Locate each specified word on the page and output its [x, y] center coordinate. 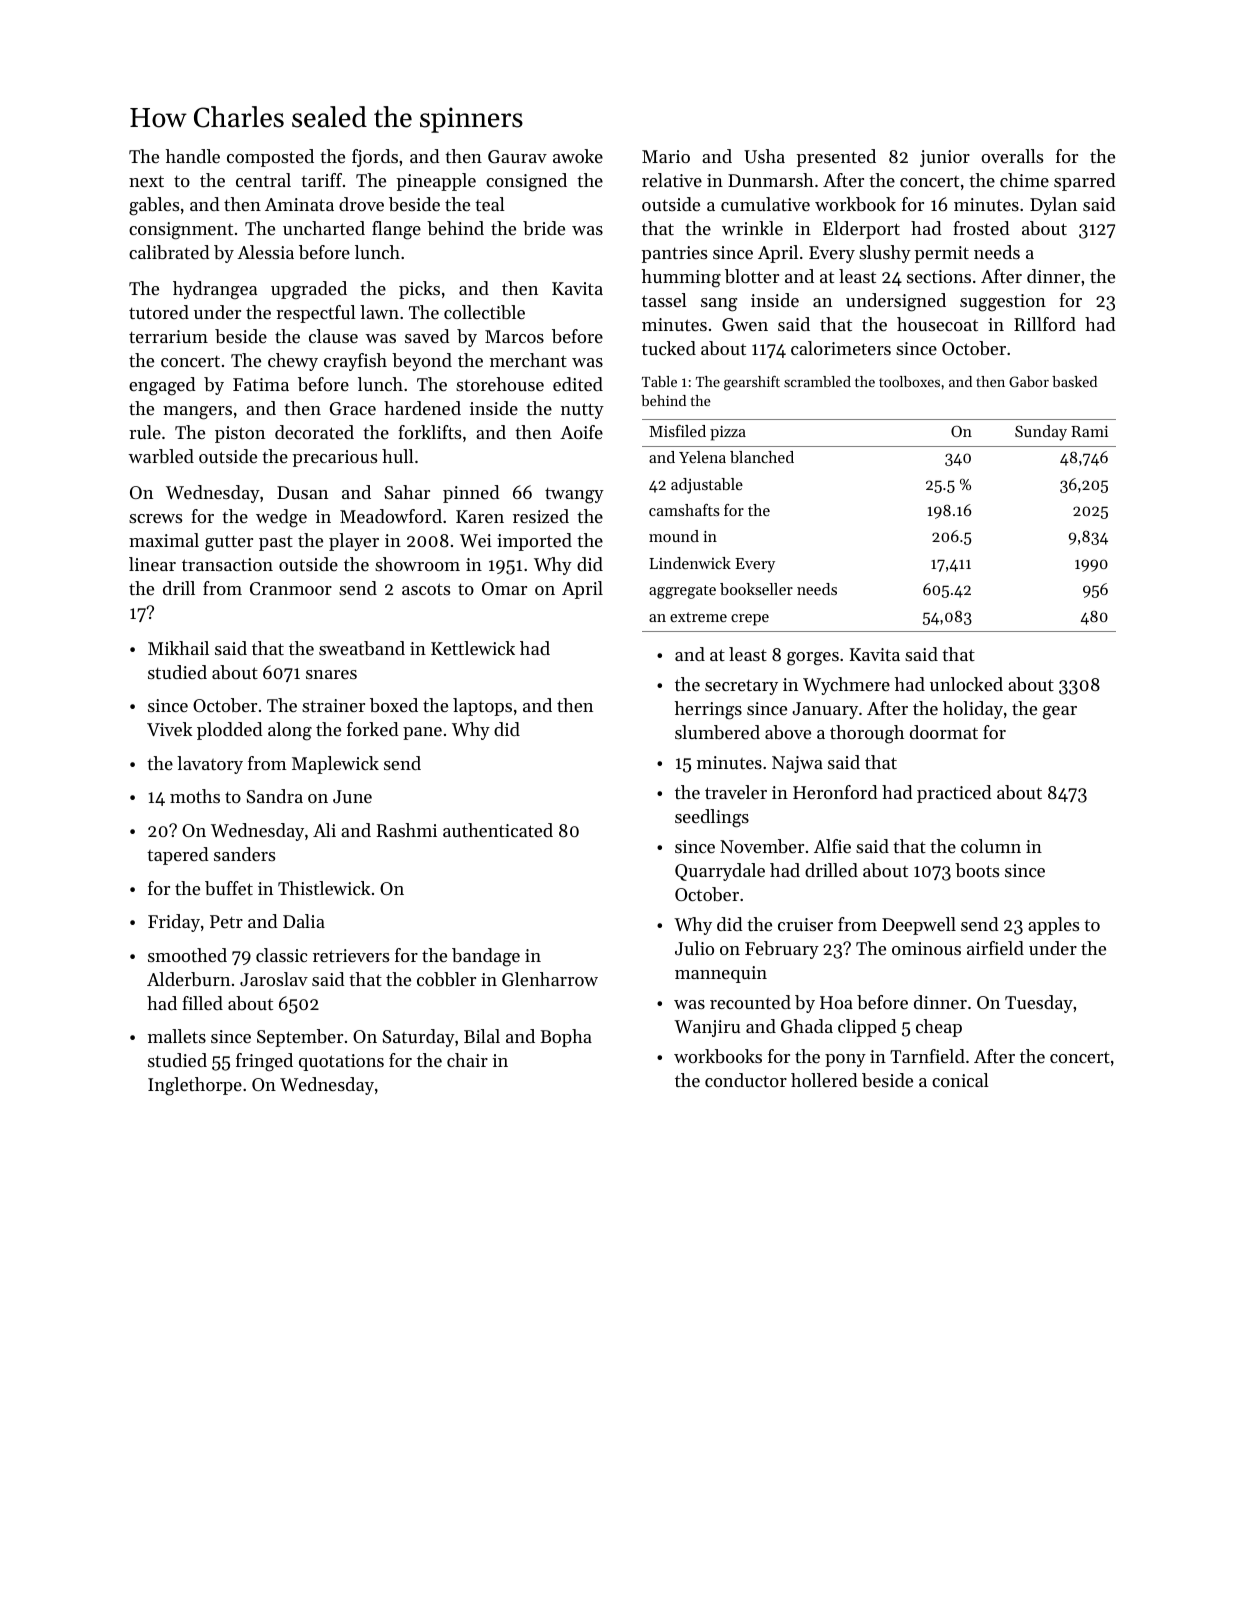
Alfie [832, 846]
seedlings [712, 818]
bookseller [756, 589]
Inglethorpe [195, 1086]
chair [467, 1060]
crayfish [355, 362]
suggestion [1003, 303]
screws [155, 518]
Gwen [745, 324]
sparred [1085, 182]
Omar [504, 588]
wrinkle [752, 228]
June [352, 796]
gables [154, 206]
